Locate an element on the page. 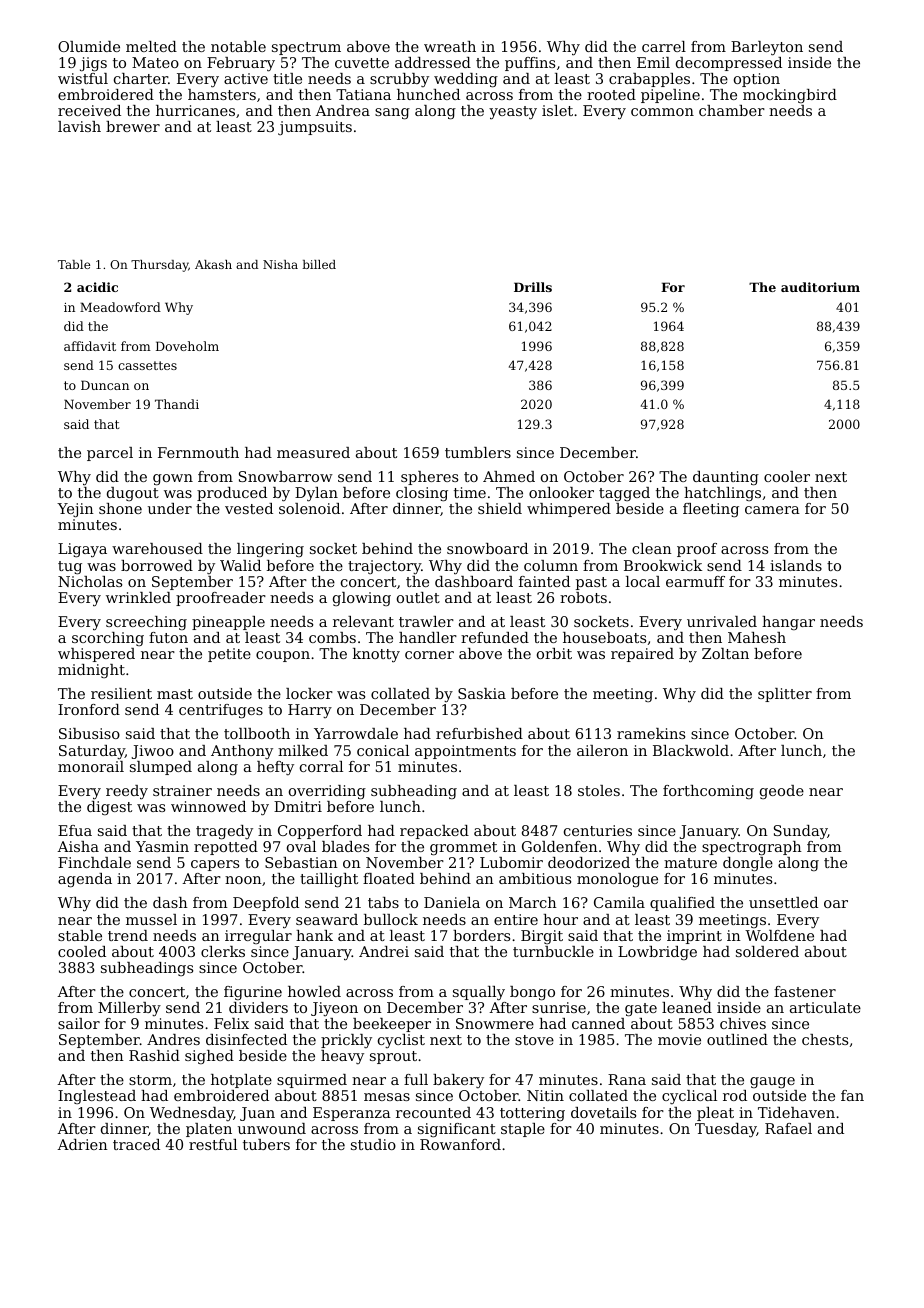  Duncan is located at coordinates (105, 385).
